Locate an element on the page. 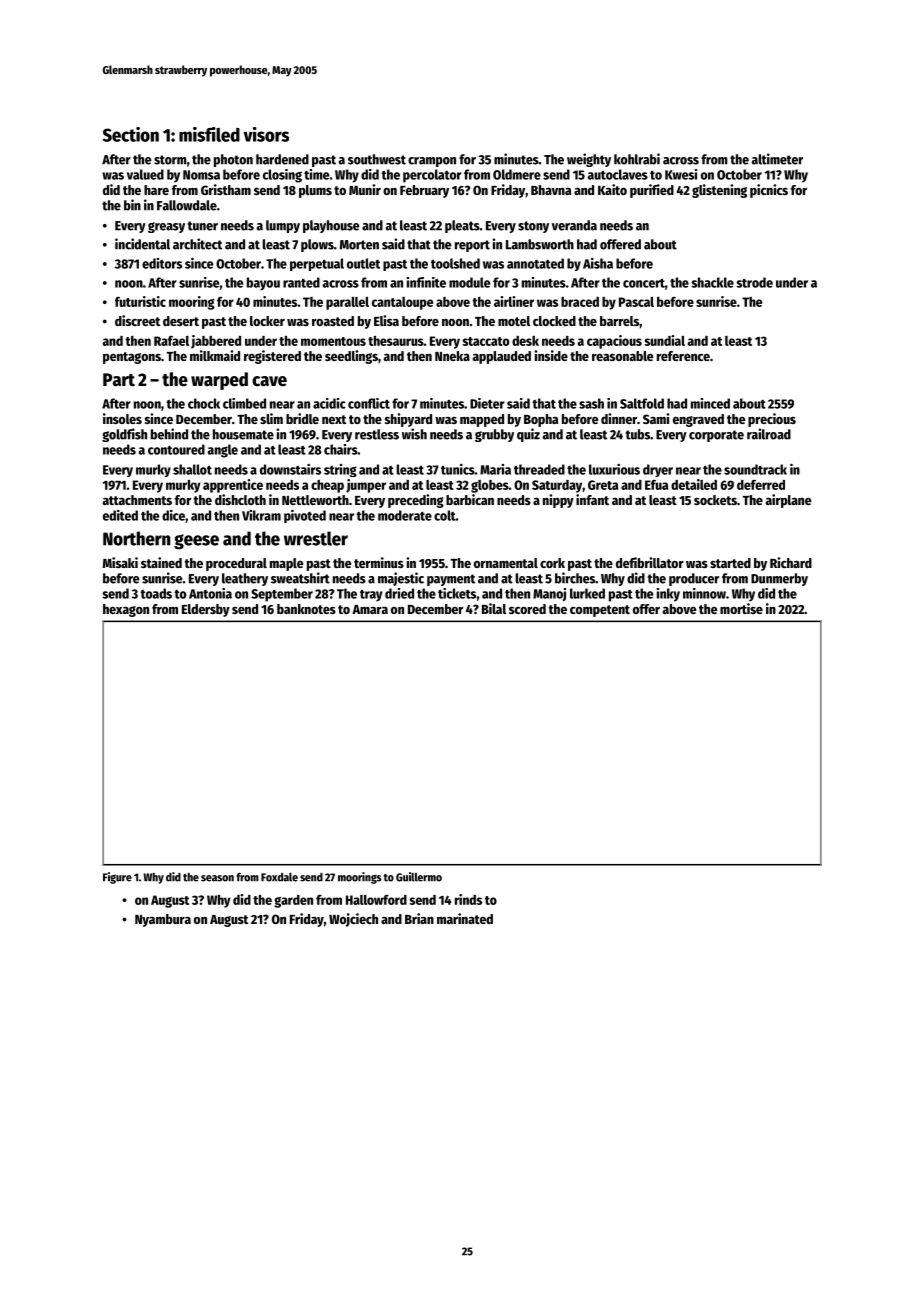 Image resolution: width=924 pixels, height=1308 pixels. tray is located at coordinates (371, 596).
